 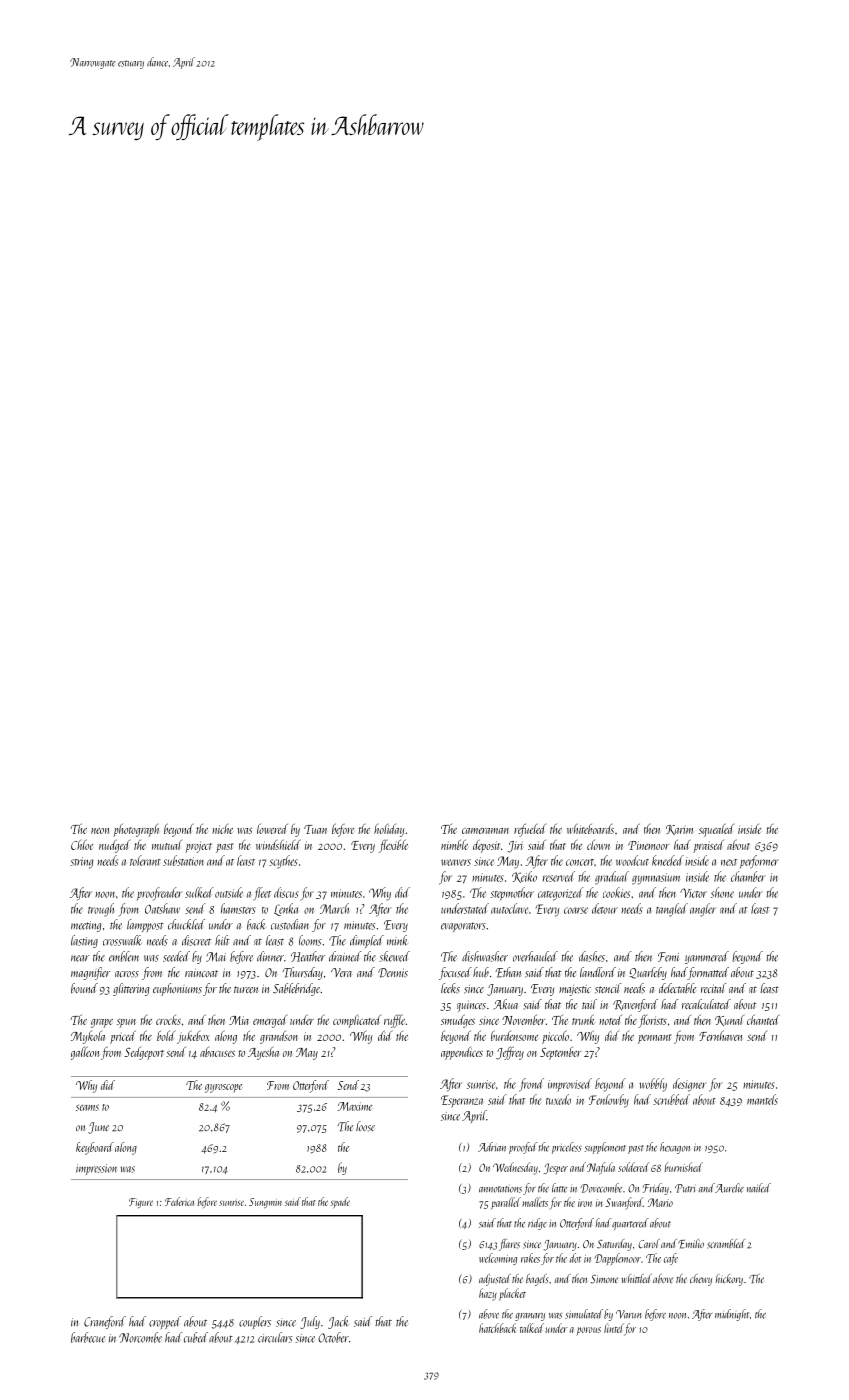 What do you see at coordinates (706, 1004) in the screenshot?
I see `recalculated` at bounding box center [706, 1004].
